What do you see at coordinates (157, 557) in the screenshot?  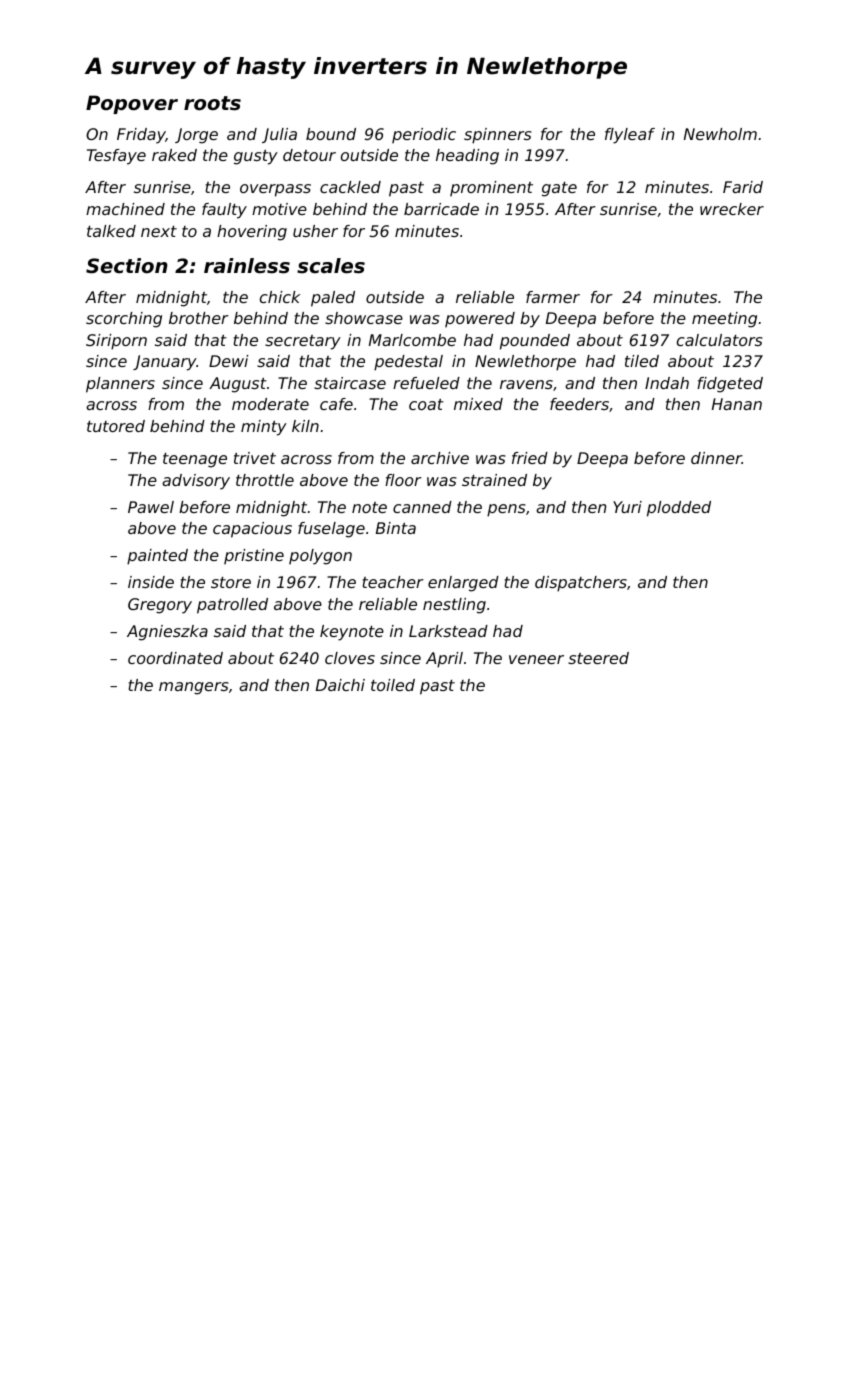 I see `painted` at bounding box center [157, 557].
